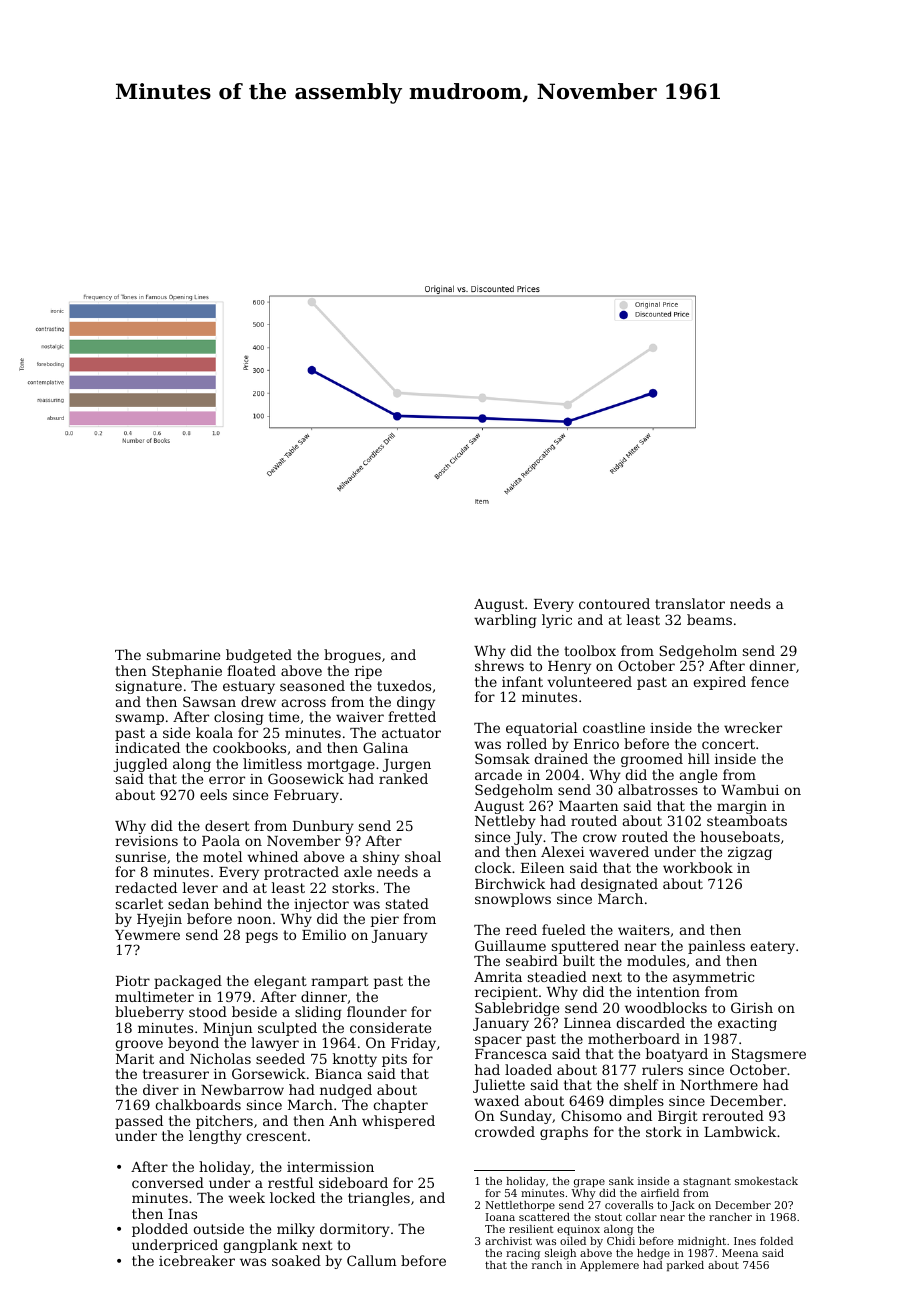 The width and height of the screenshot is (924, 1308). Describe the element at coordinates (197, 1260) in the screenshot. I see `icebreaker` at that location.
